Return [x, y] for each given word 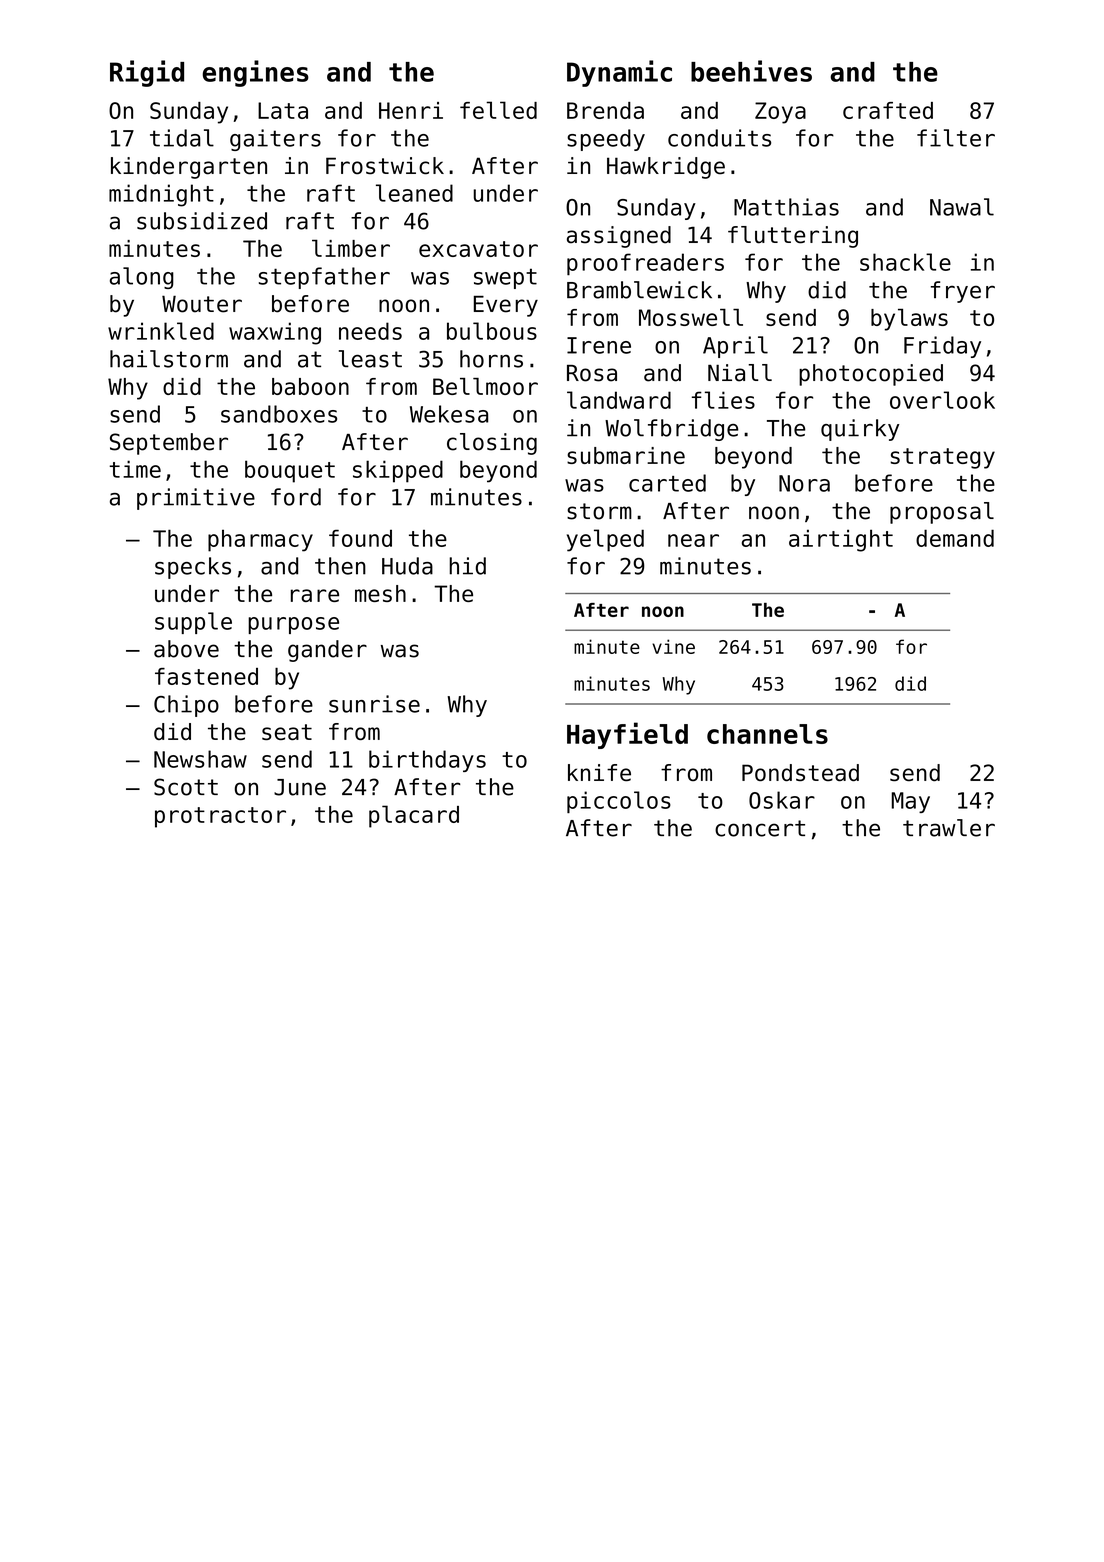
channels [767, 734]
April [735, 347]
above [186, 649]
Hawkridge [666, 168]
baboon [310, 386]
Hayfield [627, 735]
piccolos [619, 802]
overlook [942, 400]
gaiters [275, 140]
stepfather [324, 278]
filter [956, 138]
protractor [220, 817]
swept [505, 279]
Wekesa [449, 414]
